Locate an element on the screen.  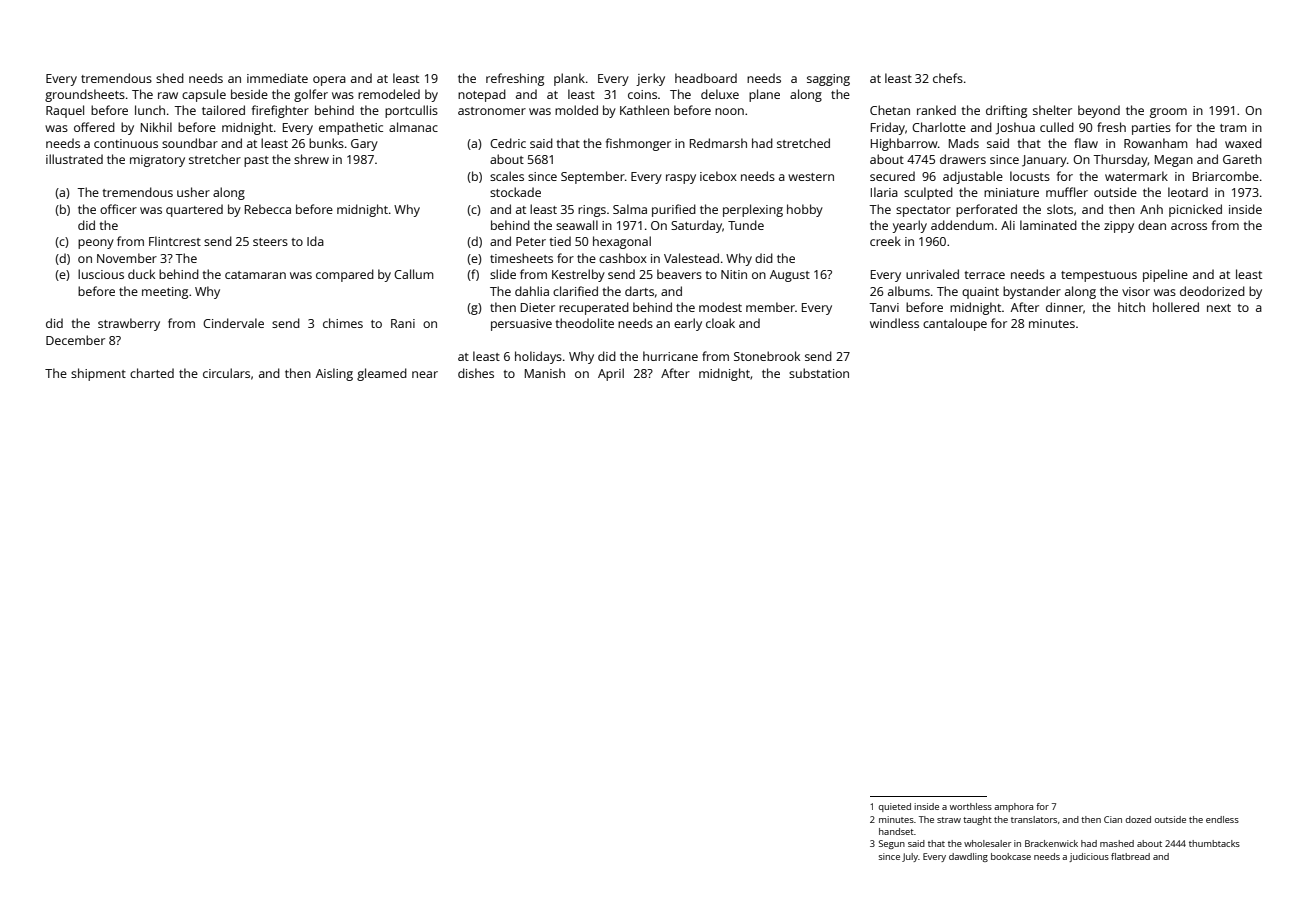
substation is located at coordinates (819, 373).
